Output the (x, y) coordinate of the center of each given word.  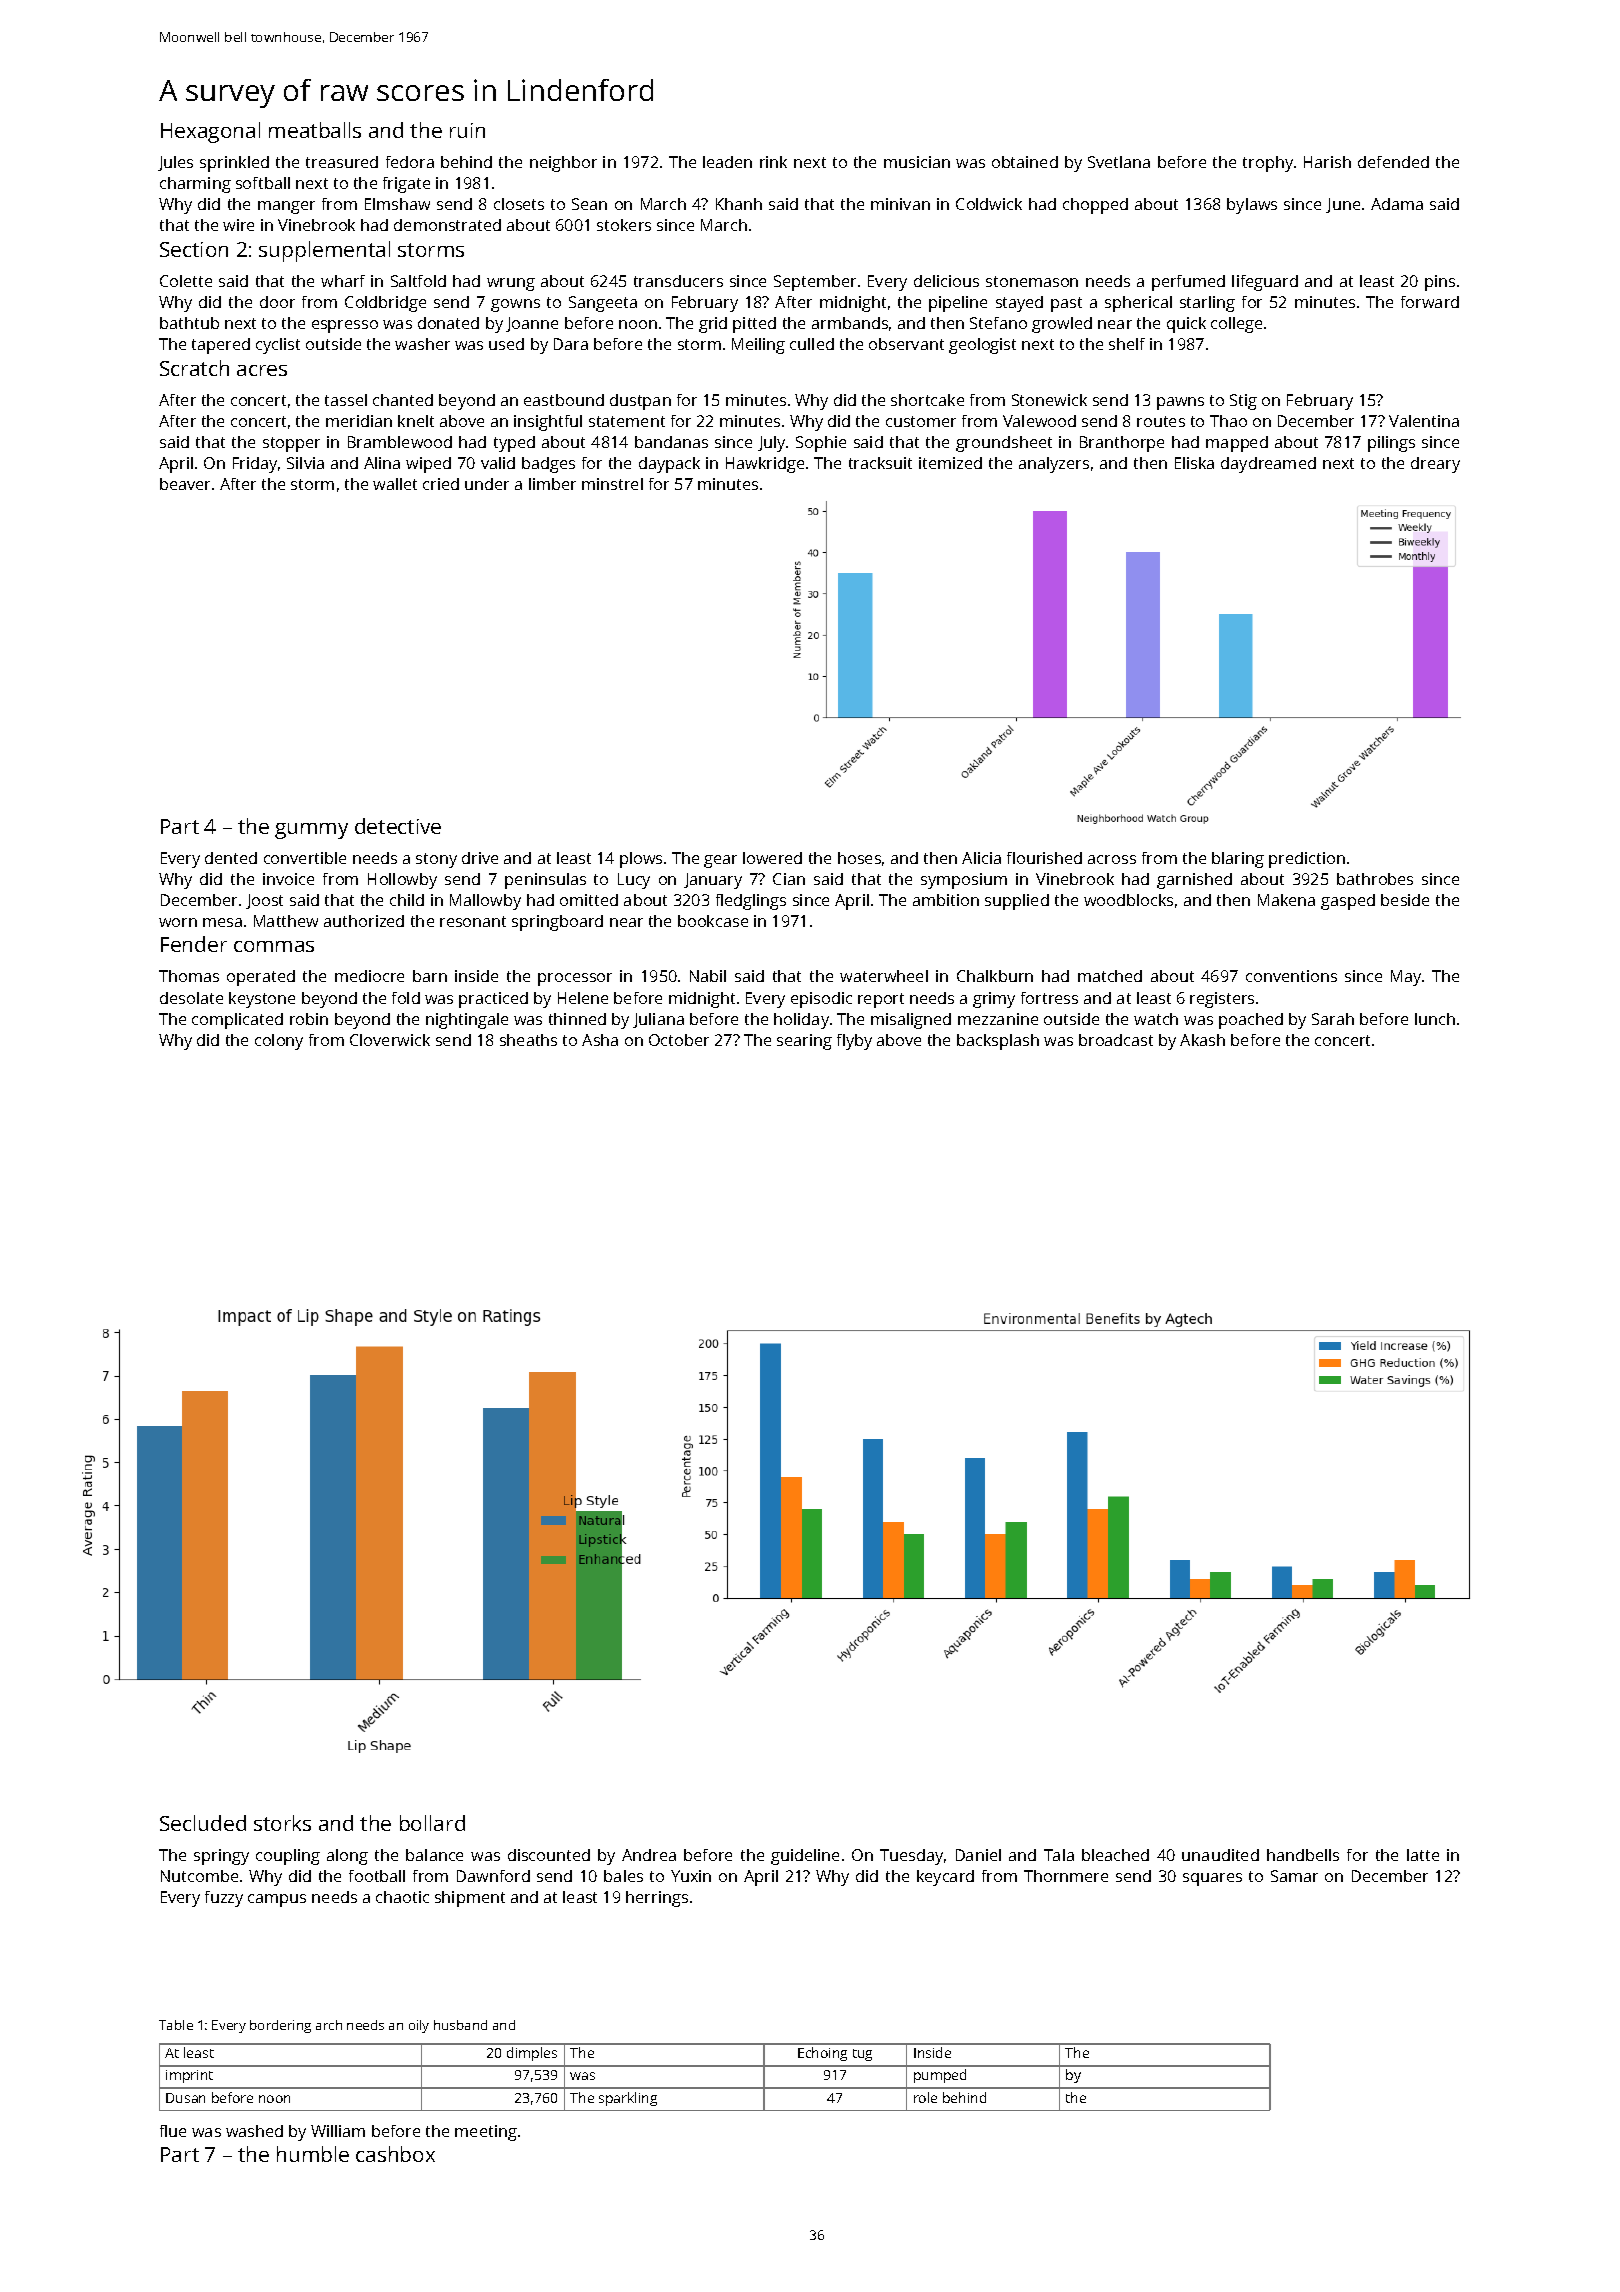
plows (641, 860)
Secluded (203, 1823)
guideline (805, 1857)
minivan (900, 204)
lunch (1435, 1019)
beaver (185, 484)
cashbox (395, 2154)
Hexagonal (210, 132)
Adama (1397, 204)
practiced (493, 1000)
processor (575, 979)
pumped (940, 2076)
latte (1423, 1855)
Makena (1286, 900)
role (925, 2097)
